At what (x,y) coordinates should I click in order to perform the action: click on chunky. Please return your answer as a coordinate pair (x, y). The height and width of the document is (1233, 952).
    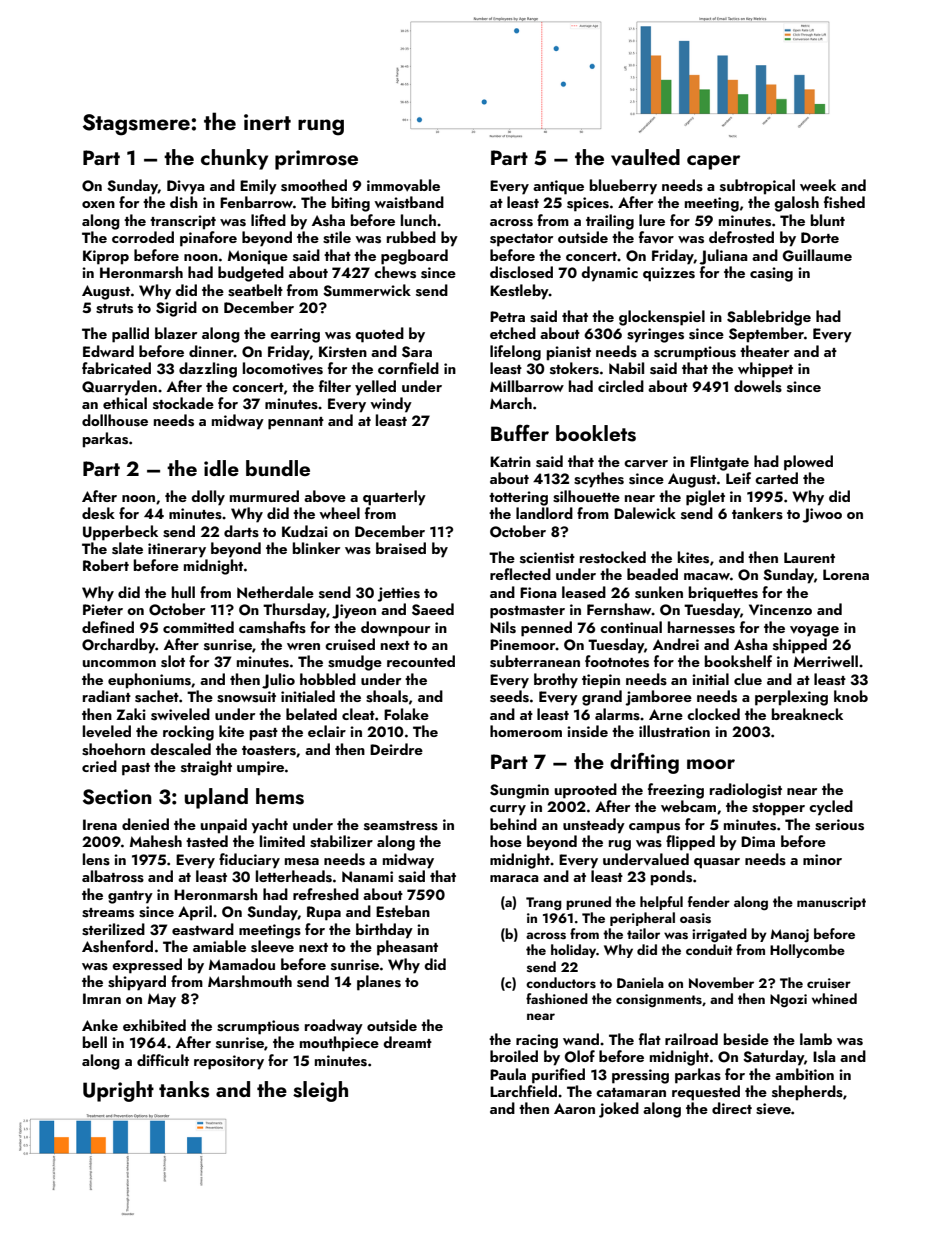
    Looking at the image, I should click on (234, 159).
